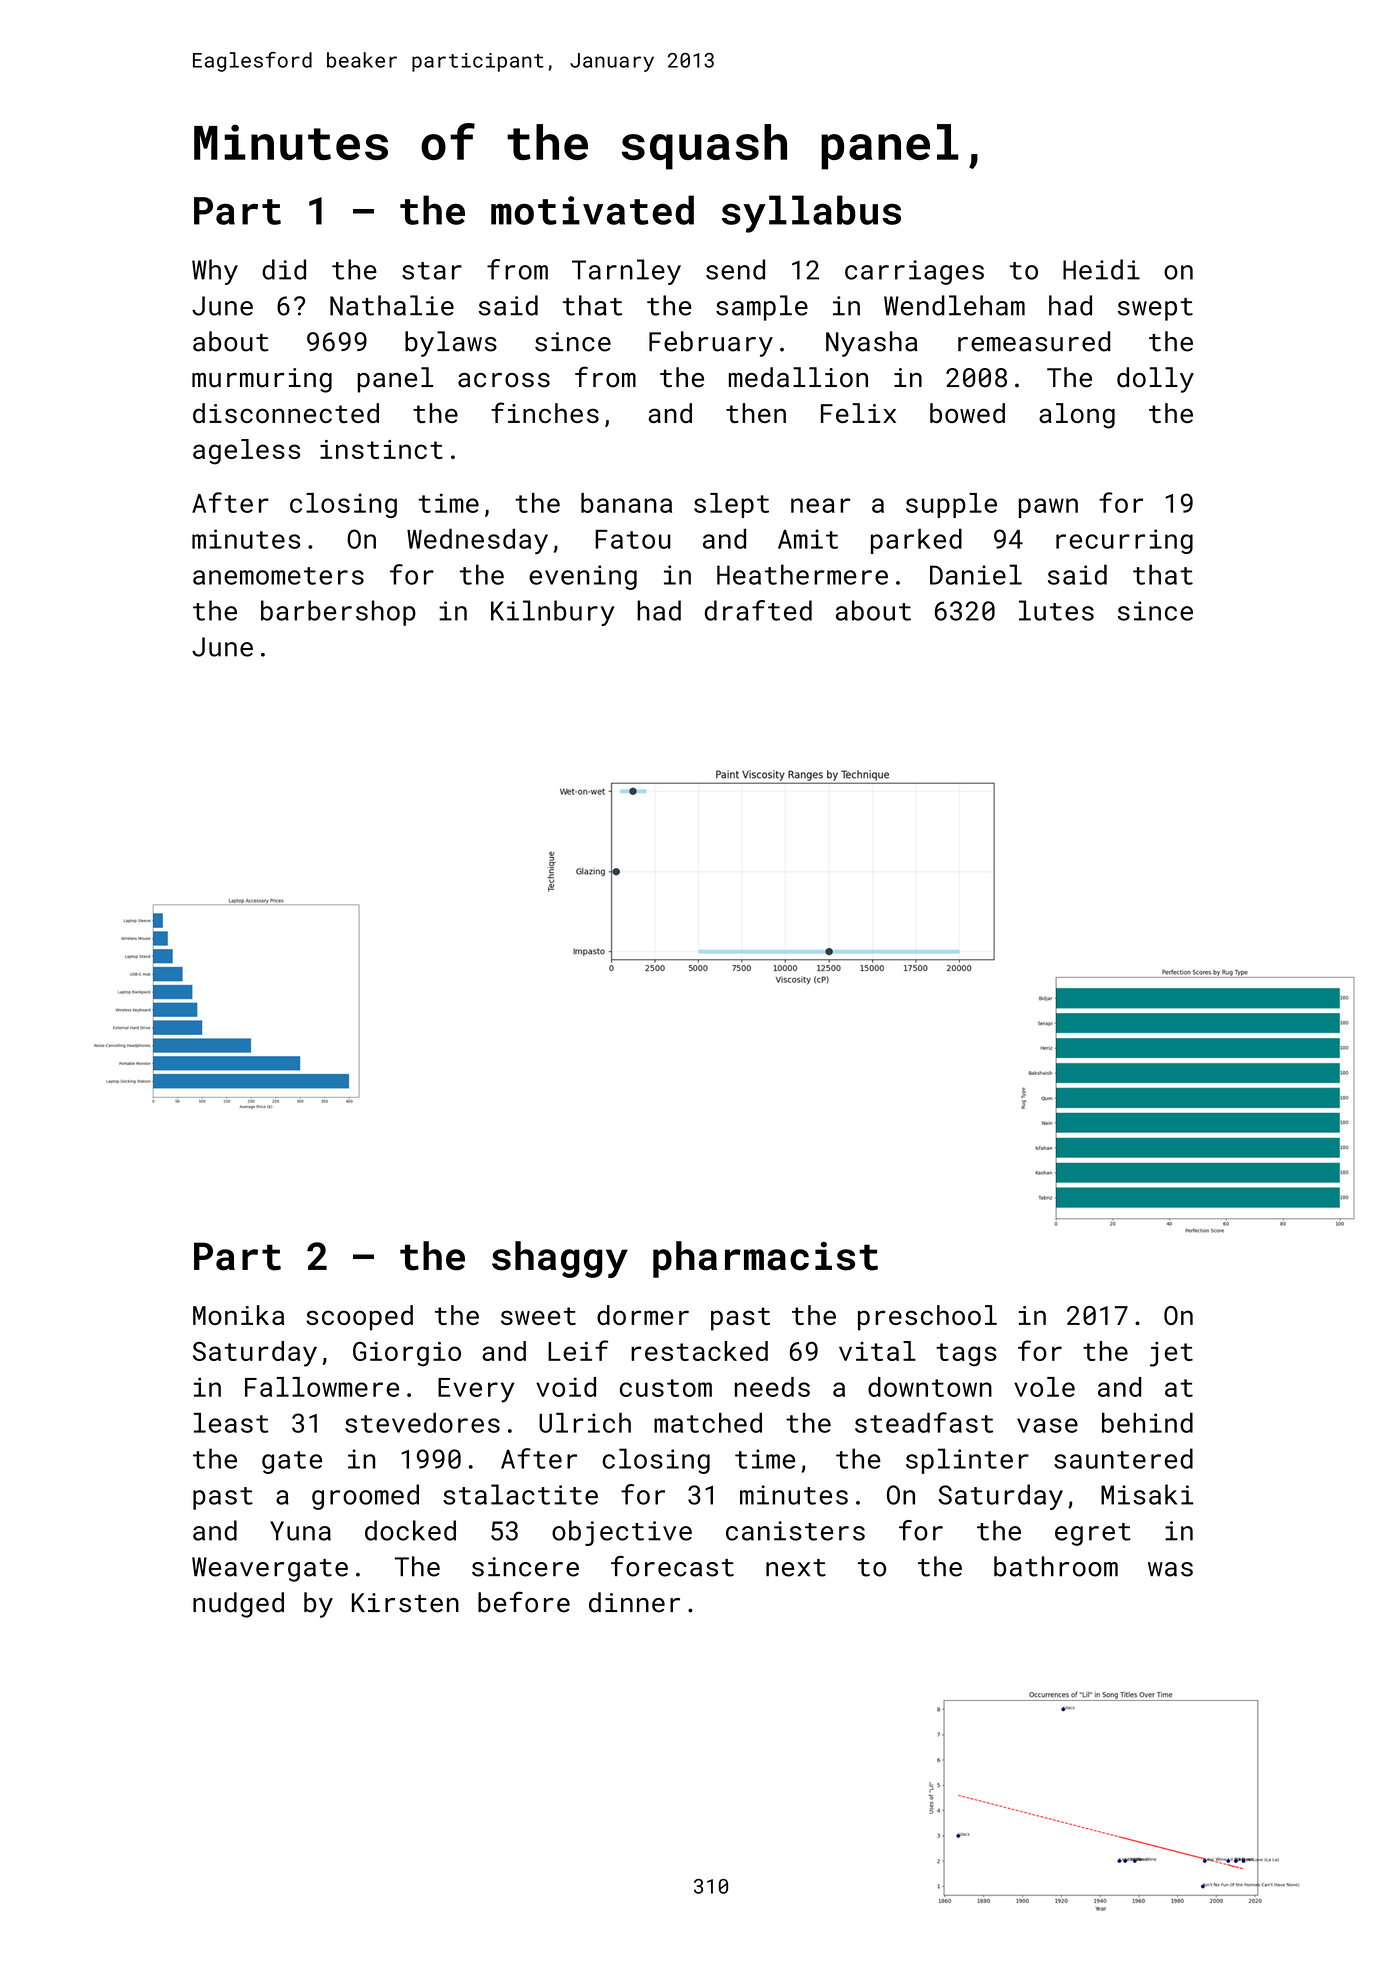 This screenshot has height=1969, width=1386. What do you see at coordinates (560, 1259) in the screenshot?
I see `shaggy` at bounding box center [560, 1259].
